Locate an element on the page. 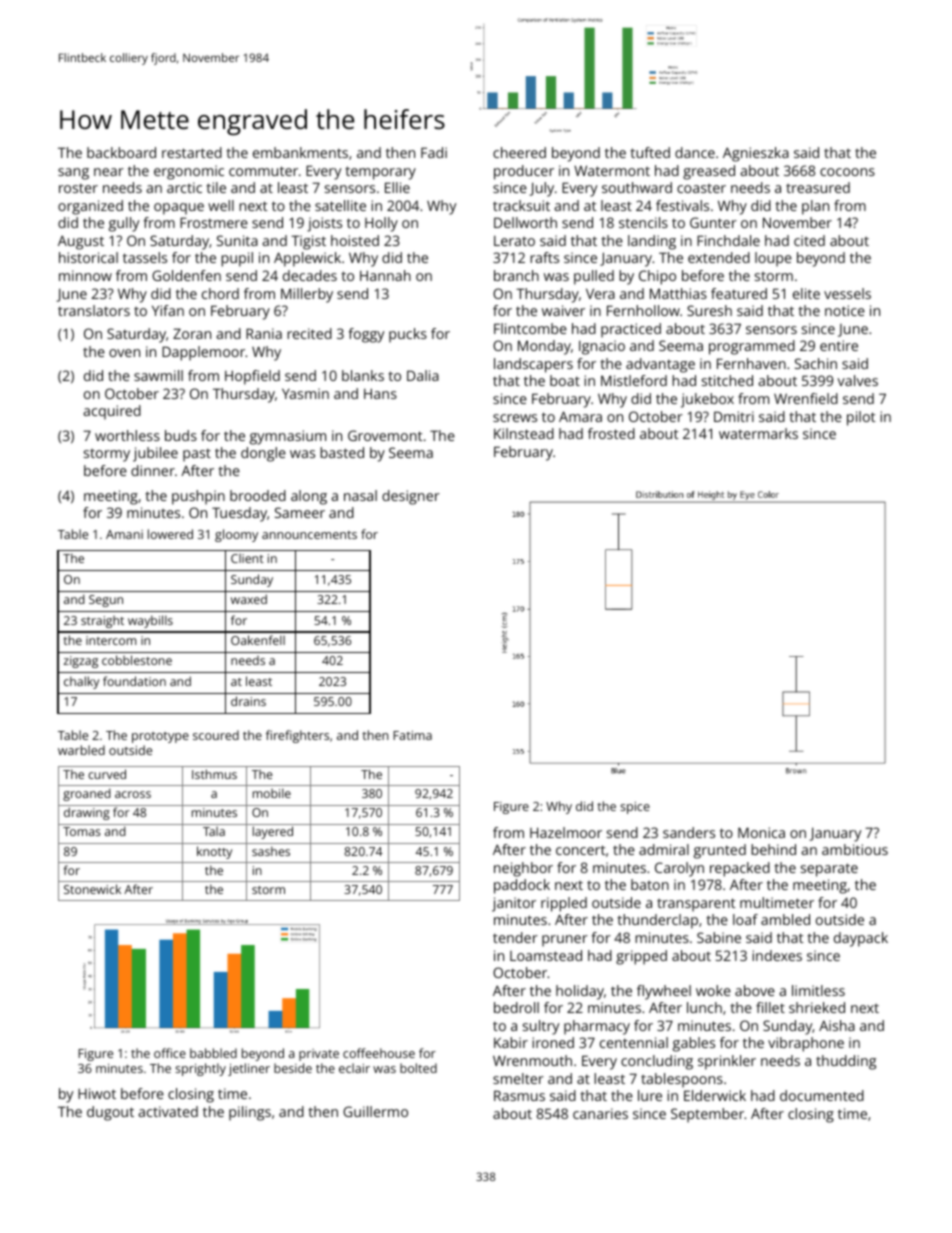  ambitious is located at coordinates (855, 849).
